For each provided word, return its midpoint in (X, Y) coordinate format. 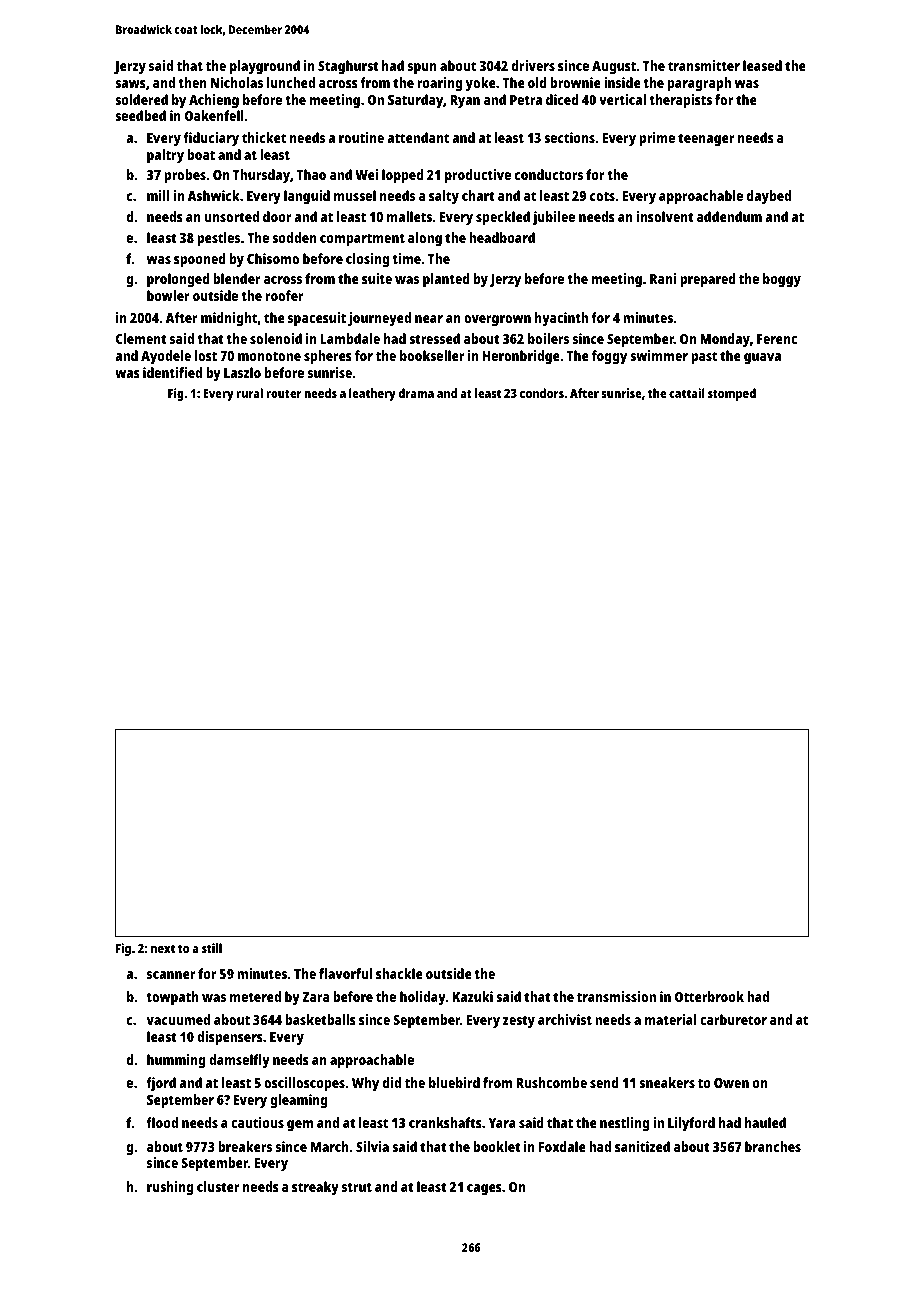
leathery (372, 394)
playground (265, 67)
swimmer (659, 355)
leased (762, 65)
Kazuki (473, 996)
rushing (170, 1188)
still (212, 948)
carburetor (733, 1019)
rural (249, 393)
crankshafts (445, 1122)
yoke (480, 84)
